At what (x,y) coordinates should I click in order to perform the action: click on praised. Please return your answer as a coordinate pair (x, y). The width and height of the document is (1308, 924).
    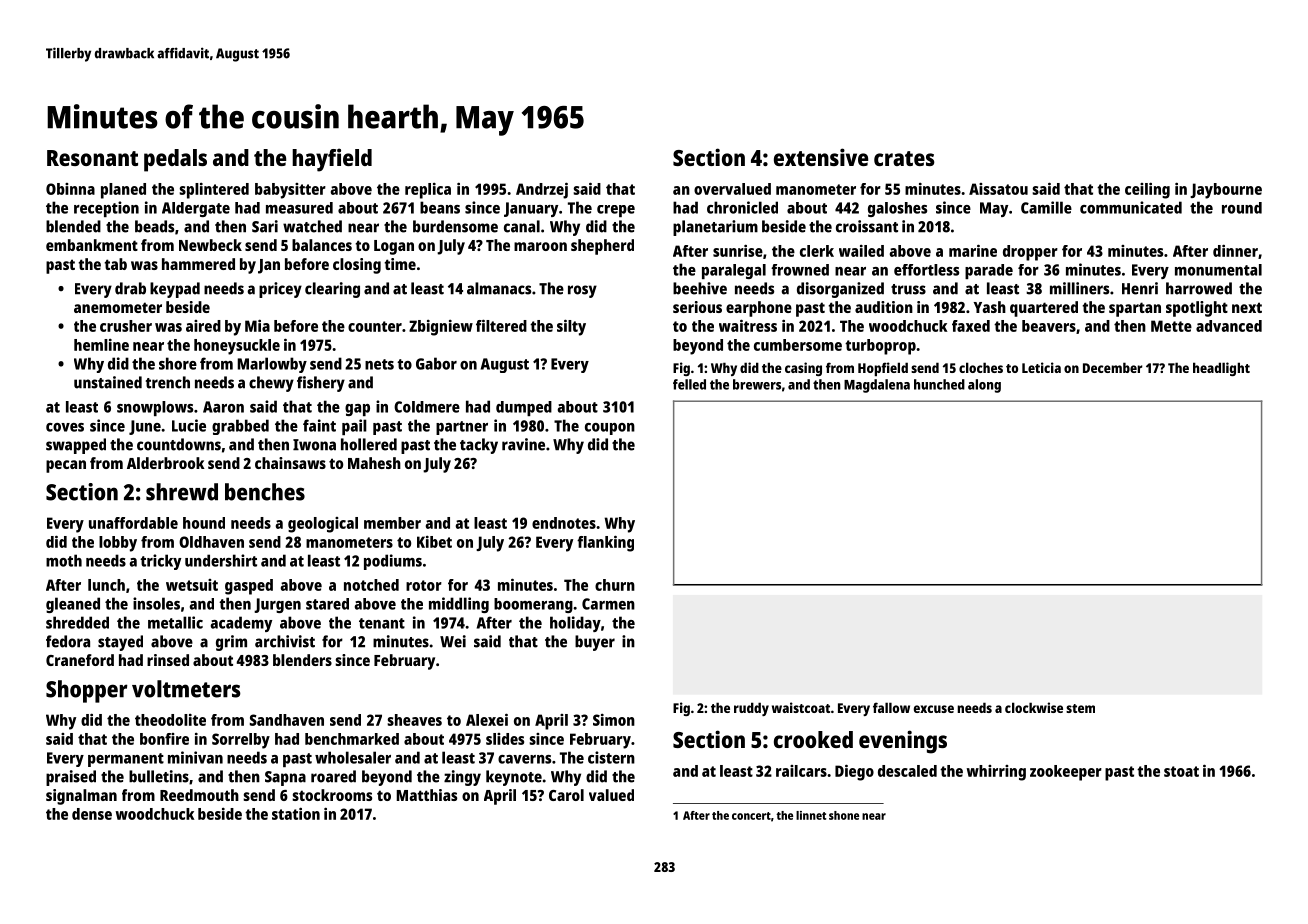
    Looking at the image, I should click on (71, 778).
